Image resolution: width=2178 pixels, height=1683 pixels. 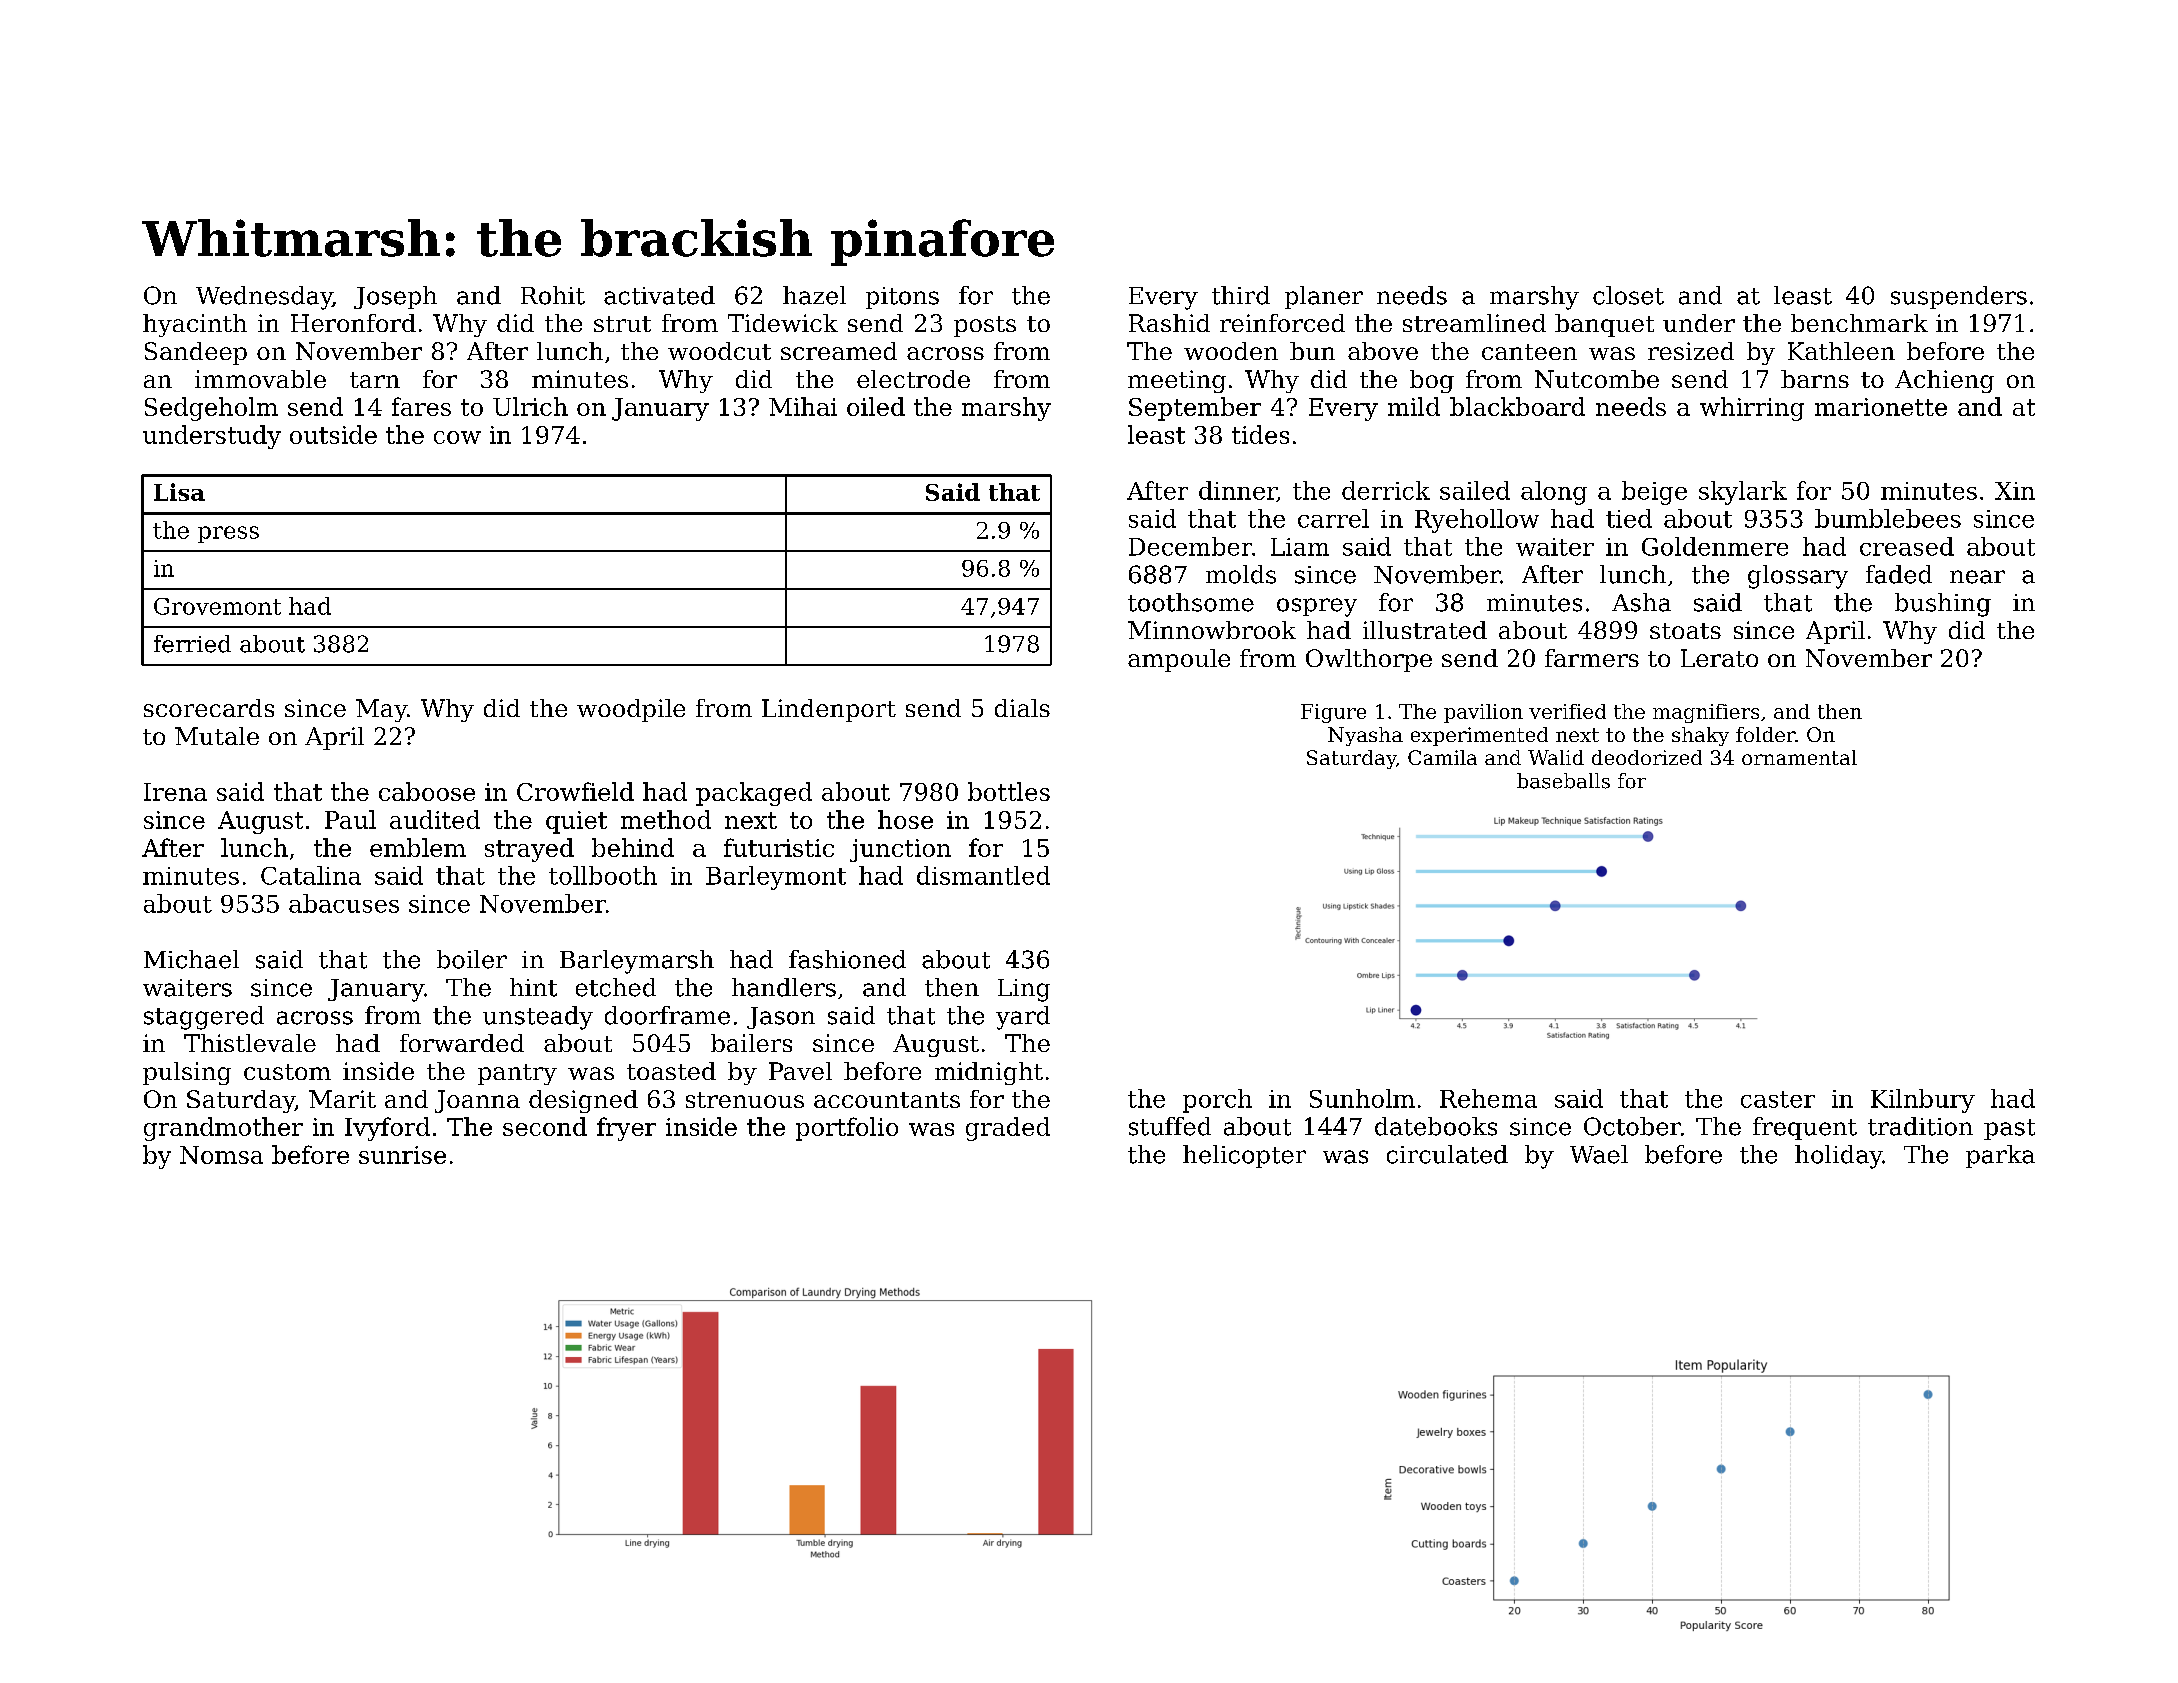 I want to click on suspenders, so click(x=1959, y=297).
